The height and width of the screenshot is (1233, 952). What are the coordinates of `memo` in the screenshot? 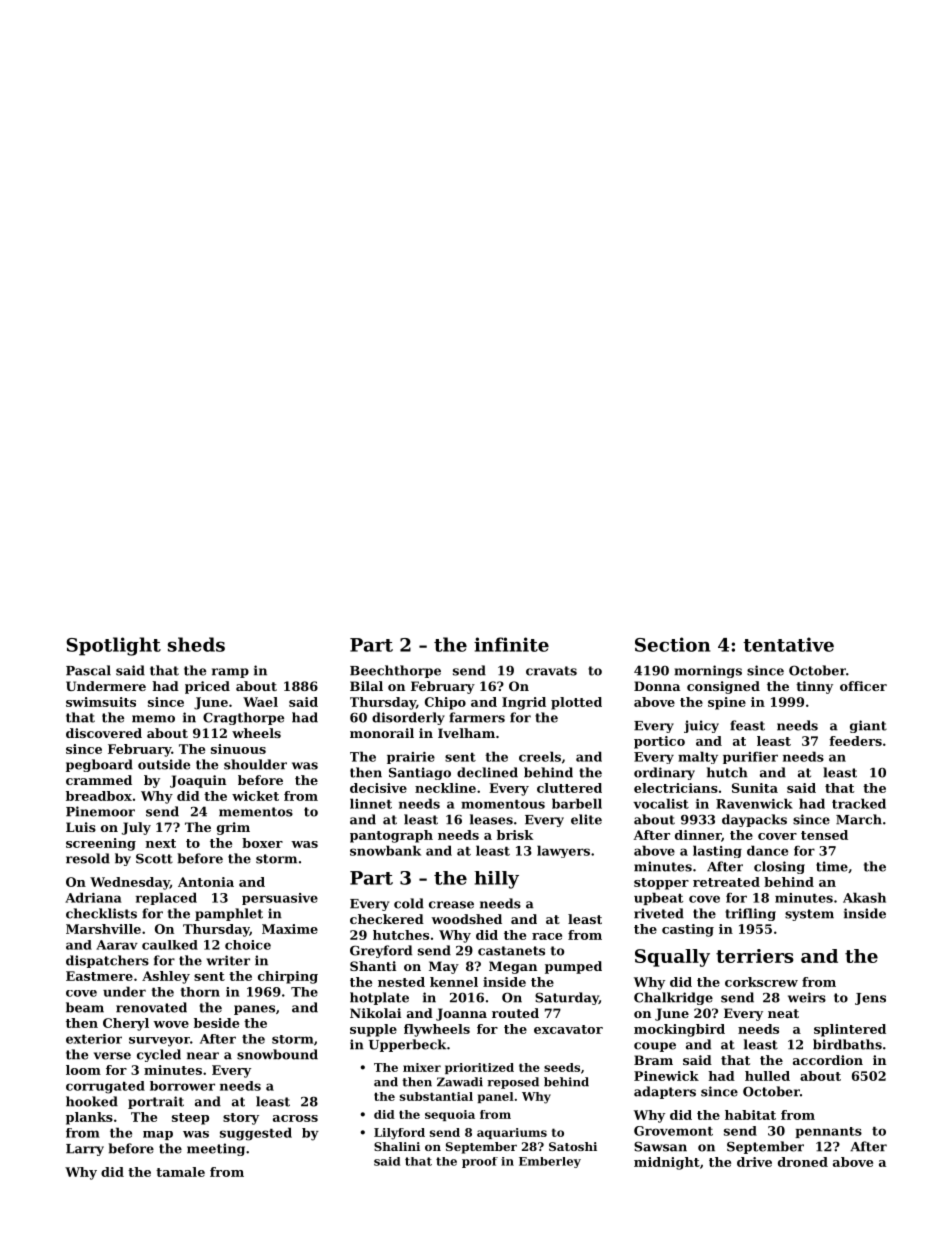 It's located at (153, 719).
